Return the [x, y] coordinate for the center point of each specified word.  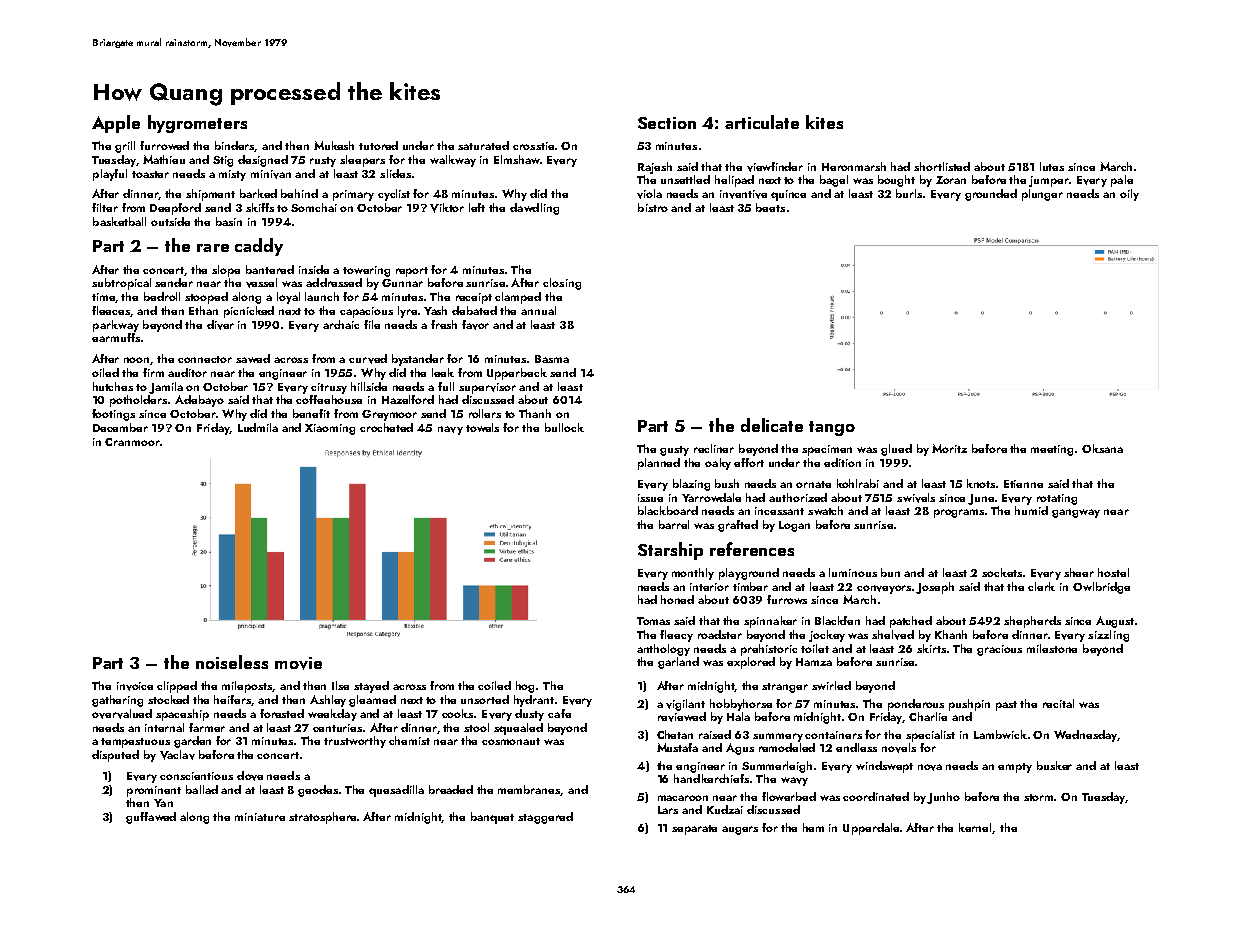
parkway [116, 326]
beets [770, 207]
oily [1129, 195]
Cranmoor [132, 442]
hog [525, 687]
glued [896, 450]
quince [788, 195]
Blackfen [837, 620]
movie [298, 663]
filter [105, 207]
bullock [564, 427]
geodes [318, 791]
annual [538, 310]
